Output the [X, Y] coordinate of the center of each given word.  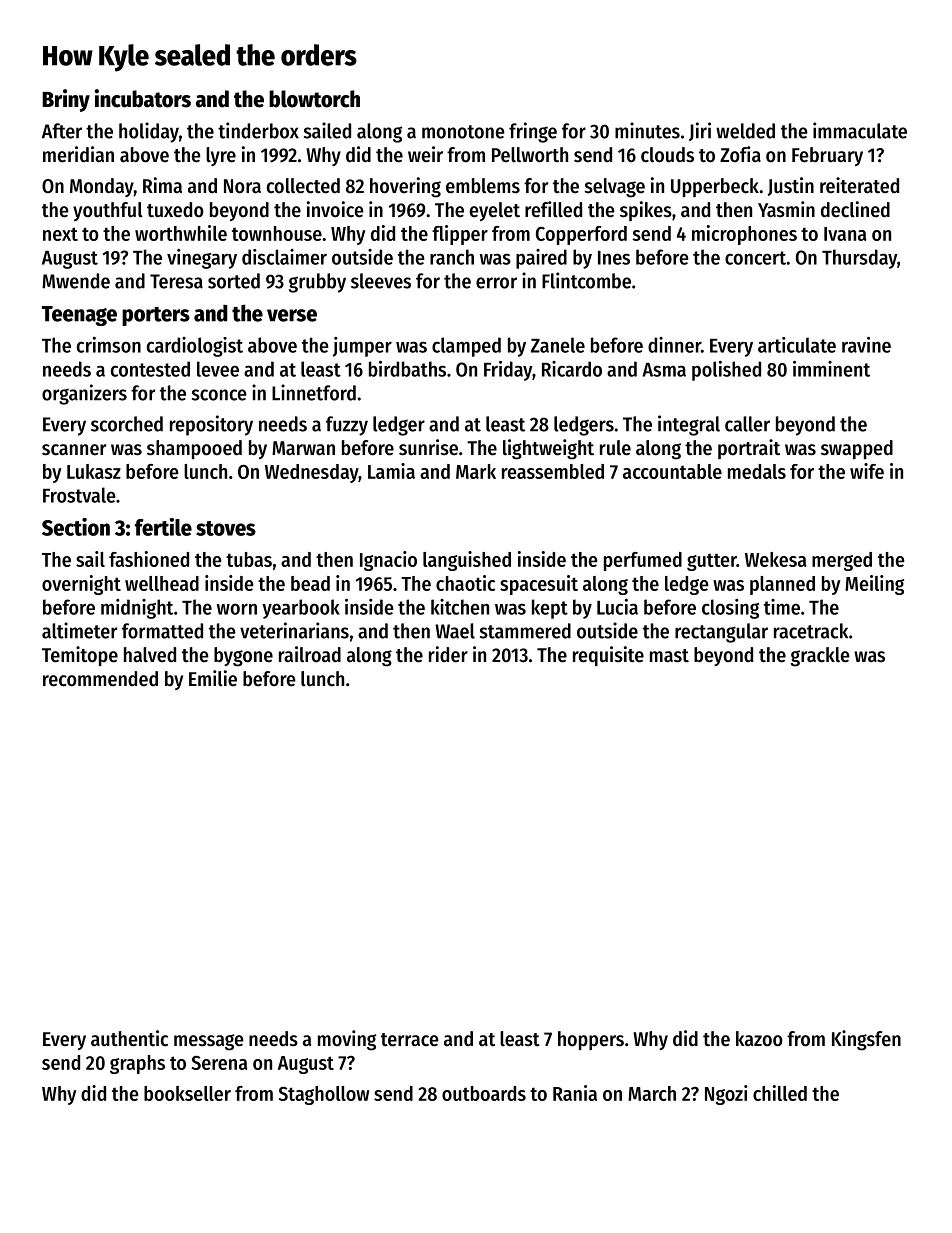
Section [76, 527]
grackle [820, 657]
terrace [410, 1040]
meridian [78, 154]
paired [541, 259]
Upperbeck [715, 187]
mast [669, 656]
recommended [100, 679]
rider [448, 654]
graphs [137, 1064]
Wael [455, 631]
